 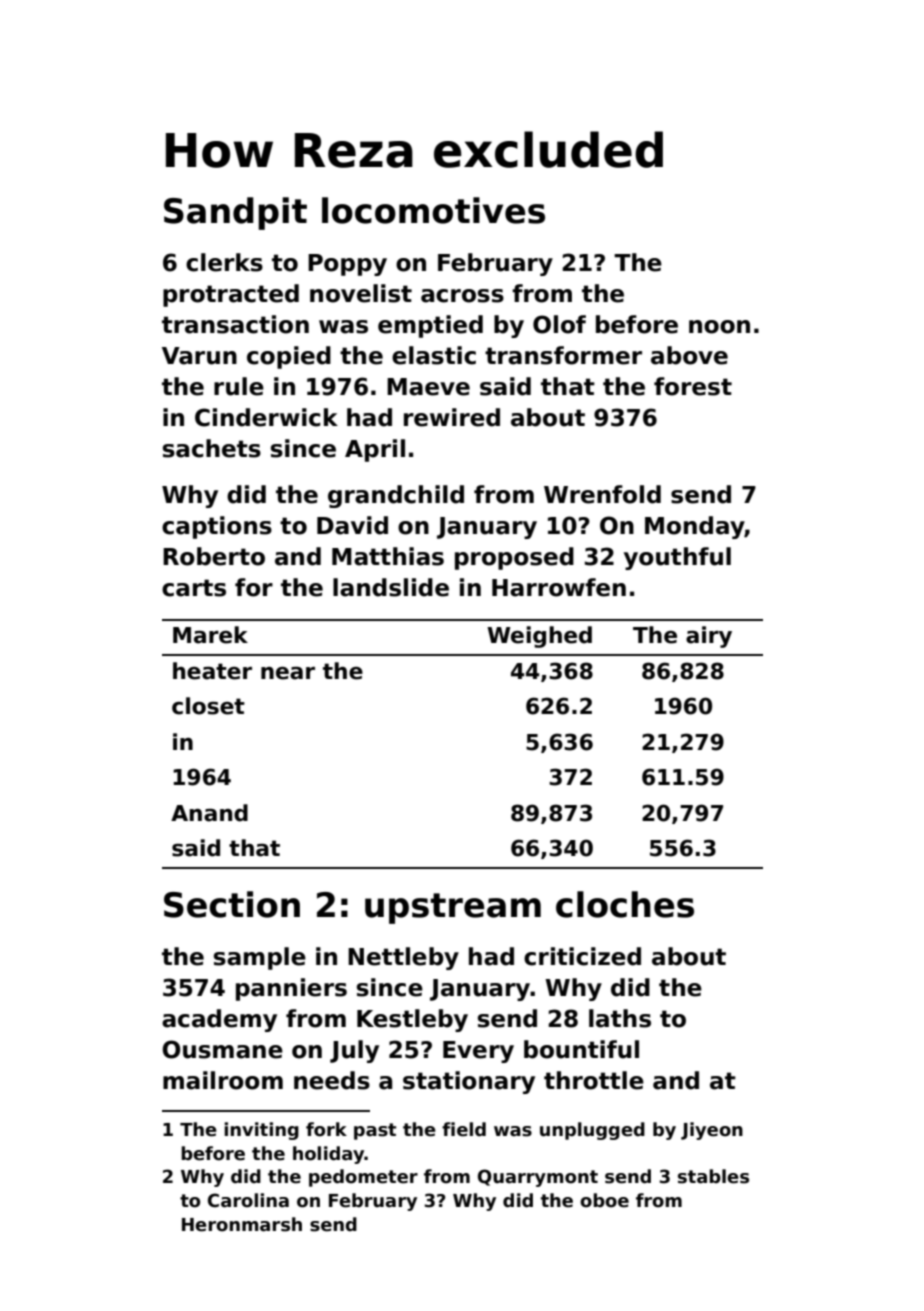 I want to click on Weighed, so click(x=539, y=637).
